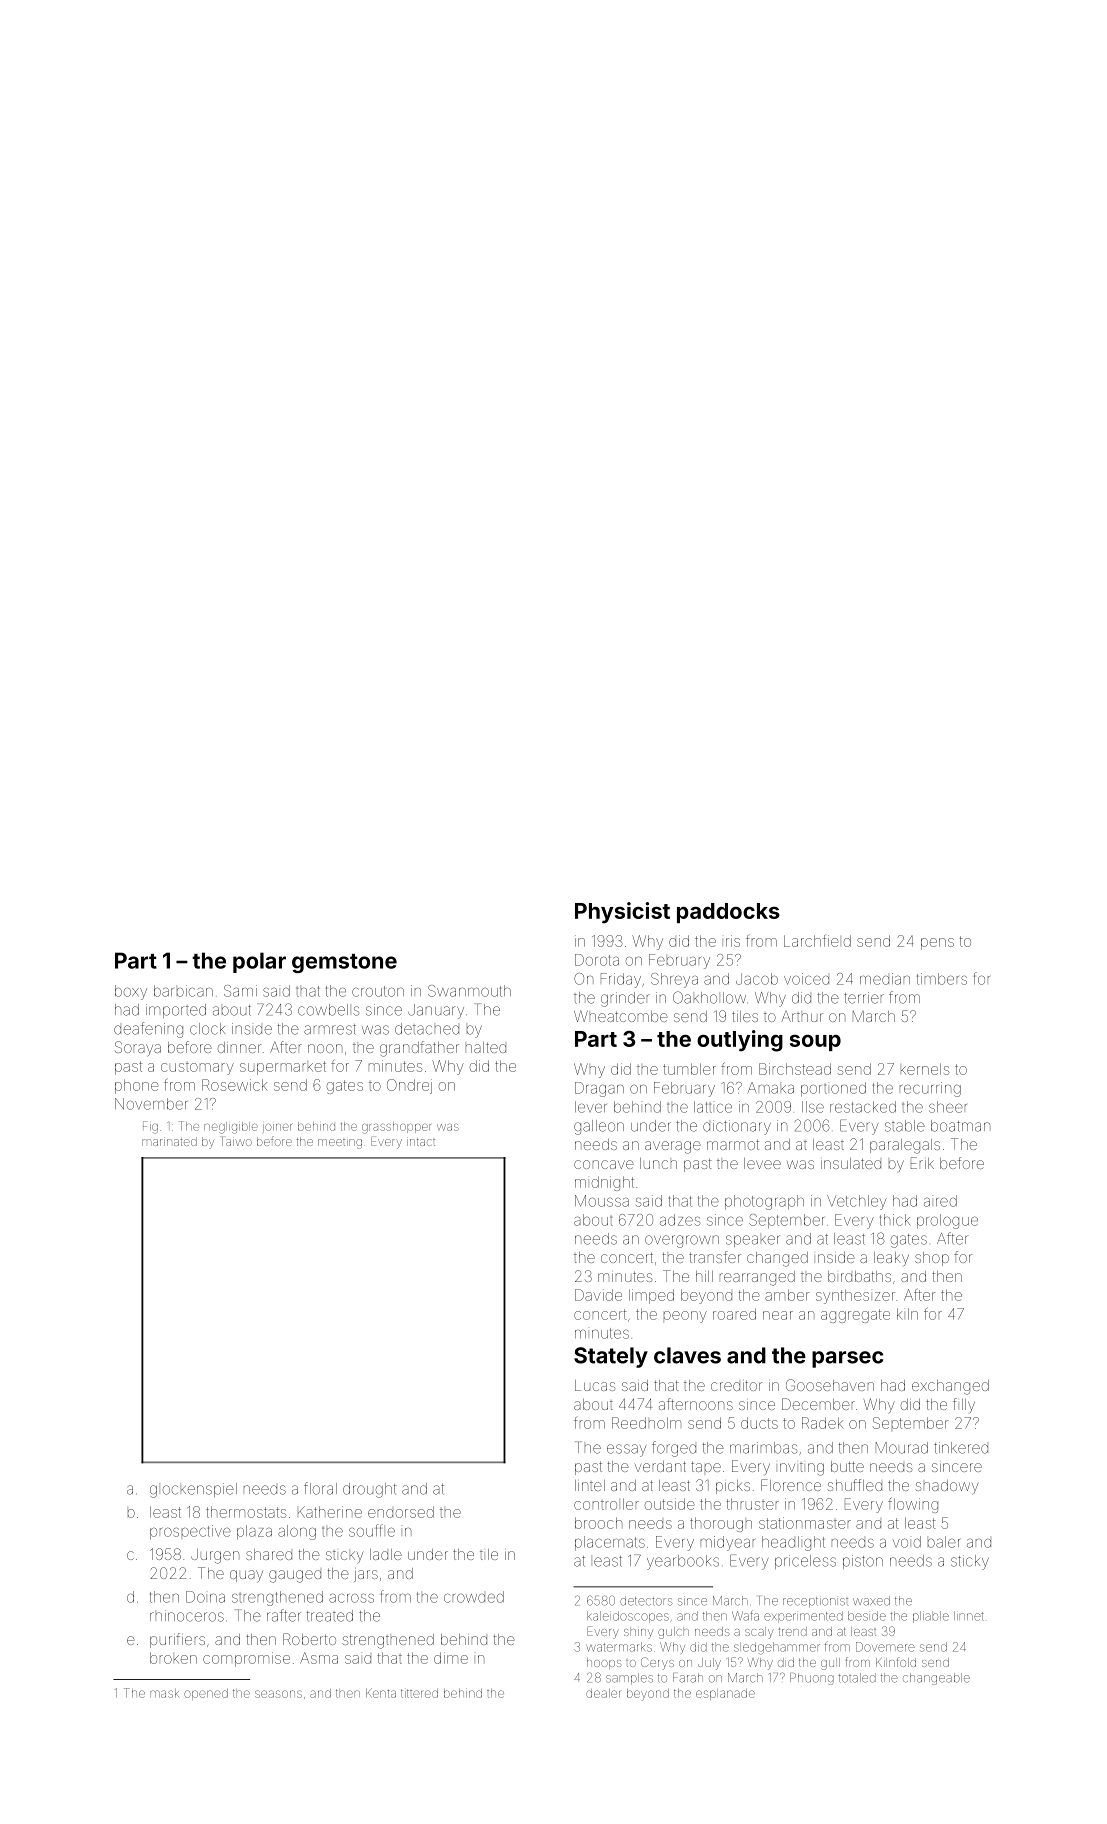 The width and height of the page is (1107, 1824). Describe the element at coordinates (193, 1490) in the page. I see `glockenspiel` at that location.
